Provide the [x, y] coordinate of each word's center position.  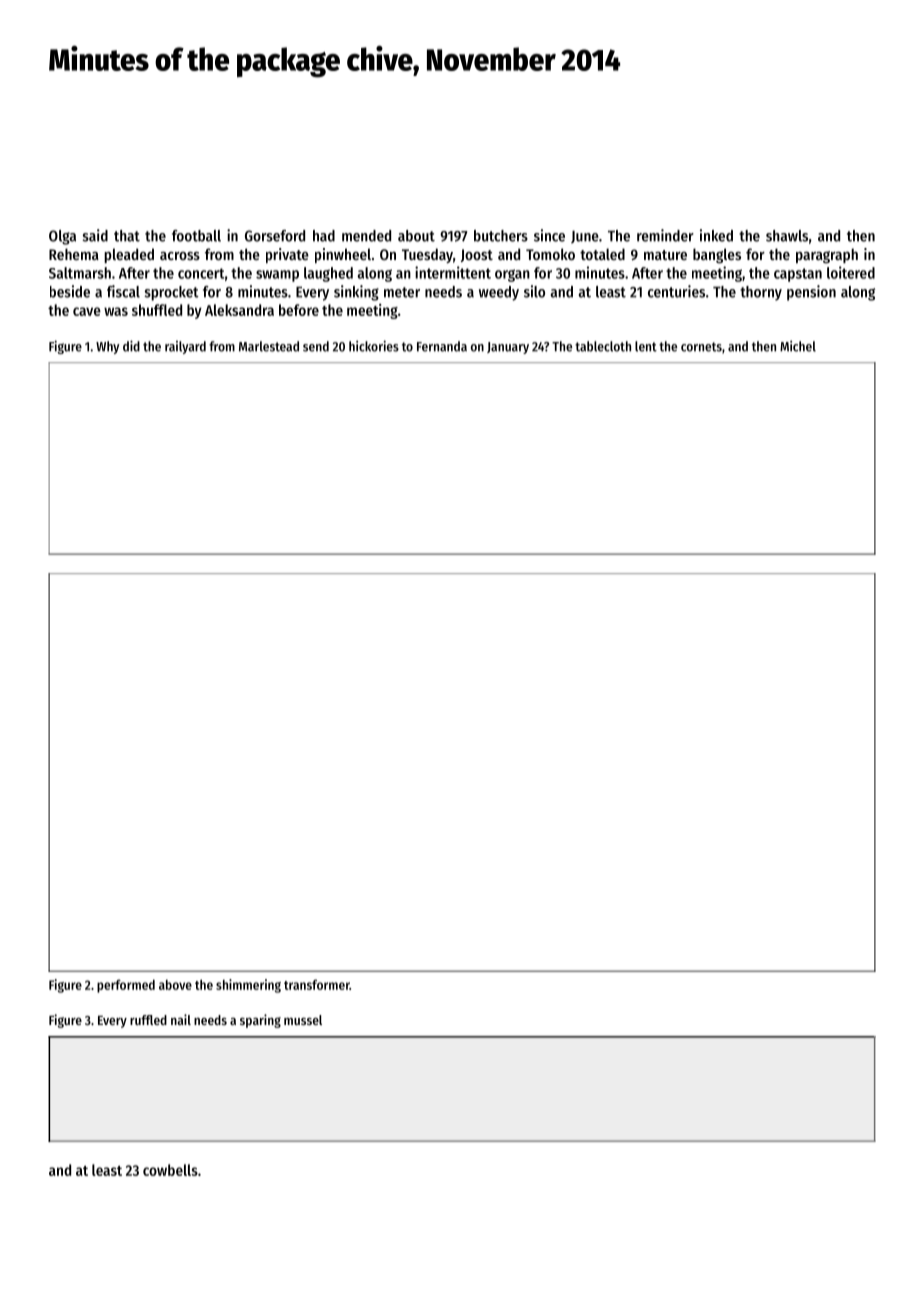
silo [534, 291]
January [508, 348]
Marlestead [269, 346]
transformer [317, 984]
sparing [260, 1021]
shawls [787, 236]
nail [181, 1019]
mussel [303, 1020]
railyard [185, 347]
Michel [798, 346]
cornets [701, 347]
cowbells [170, 1170]
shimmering [248, 986]
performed [126, 986]
